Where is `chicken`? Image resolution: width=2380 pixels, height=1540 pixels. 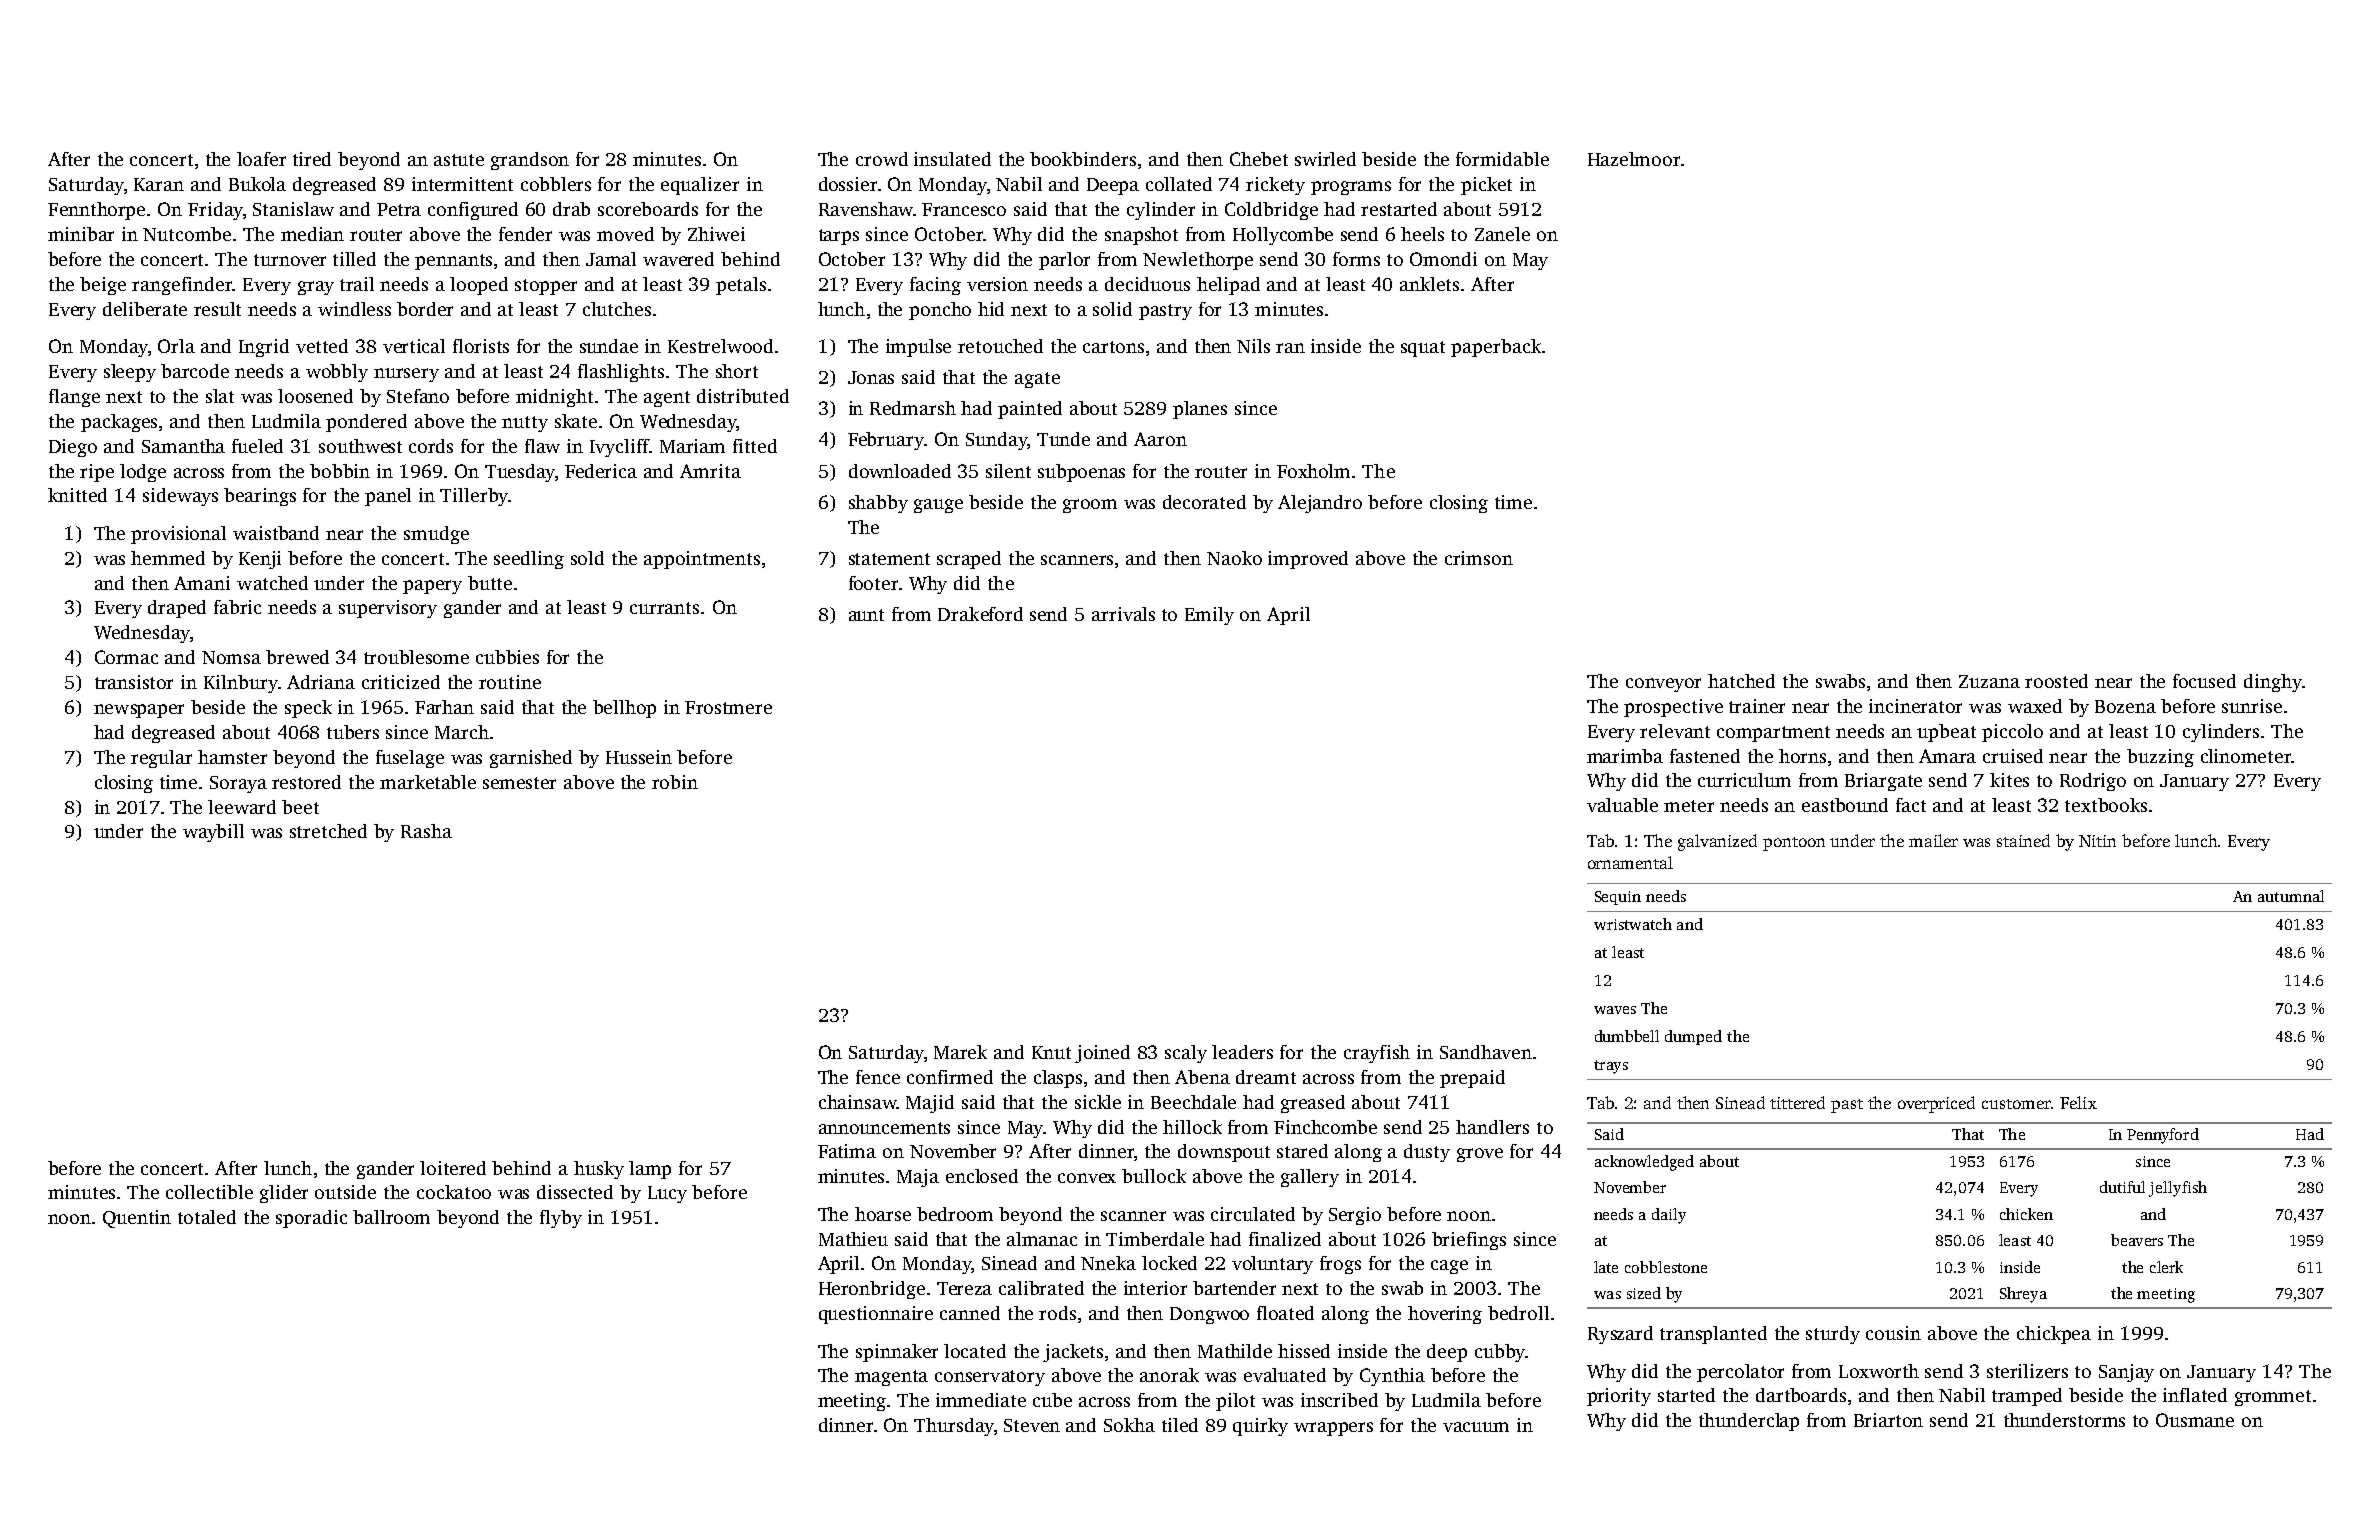 chicken is located at coordinates (2026, 1214).
